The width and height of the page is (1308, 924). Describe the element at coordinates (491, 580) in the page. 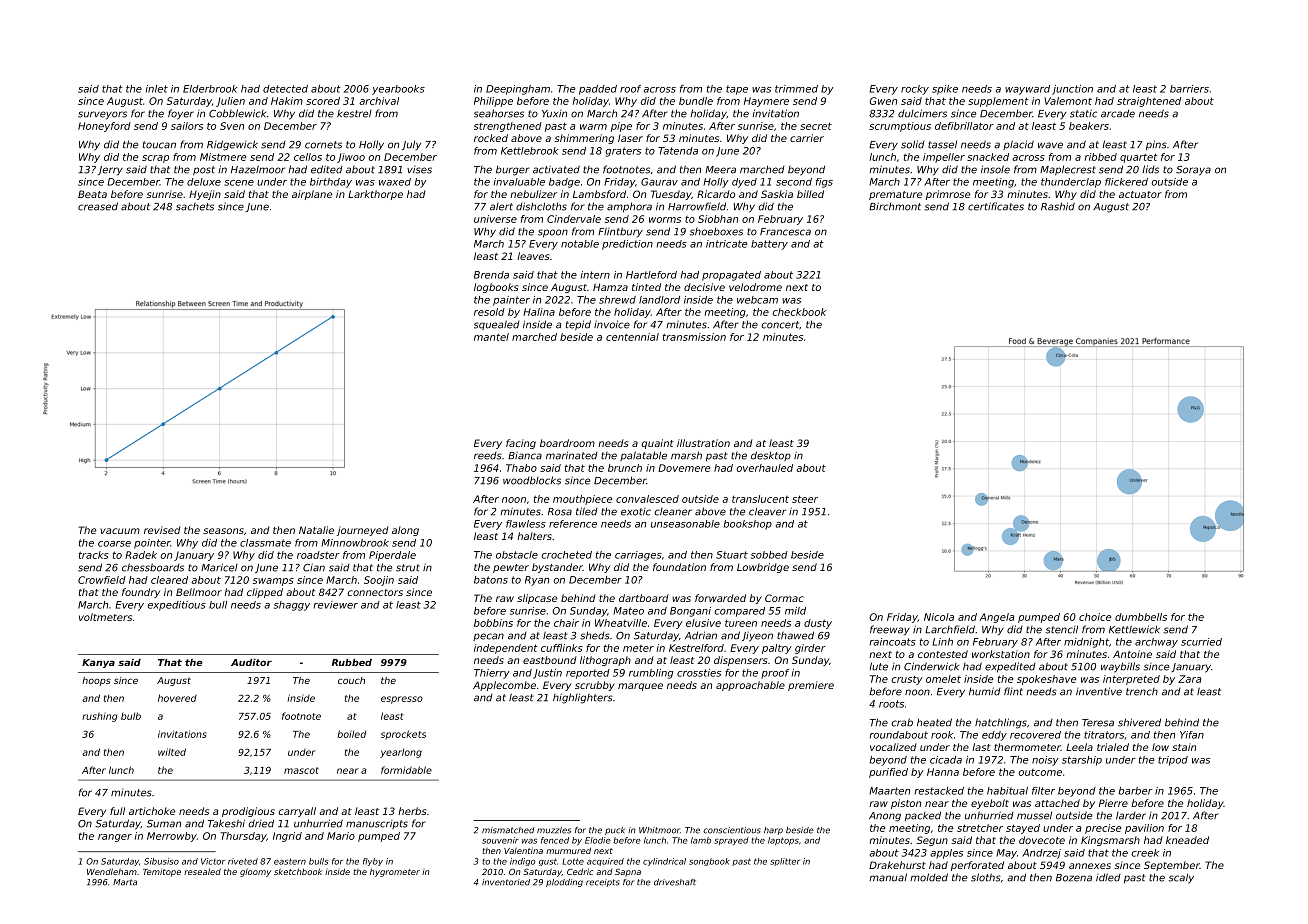

I see `batons` at that location.
